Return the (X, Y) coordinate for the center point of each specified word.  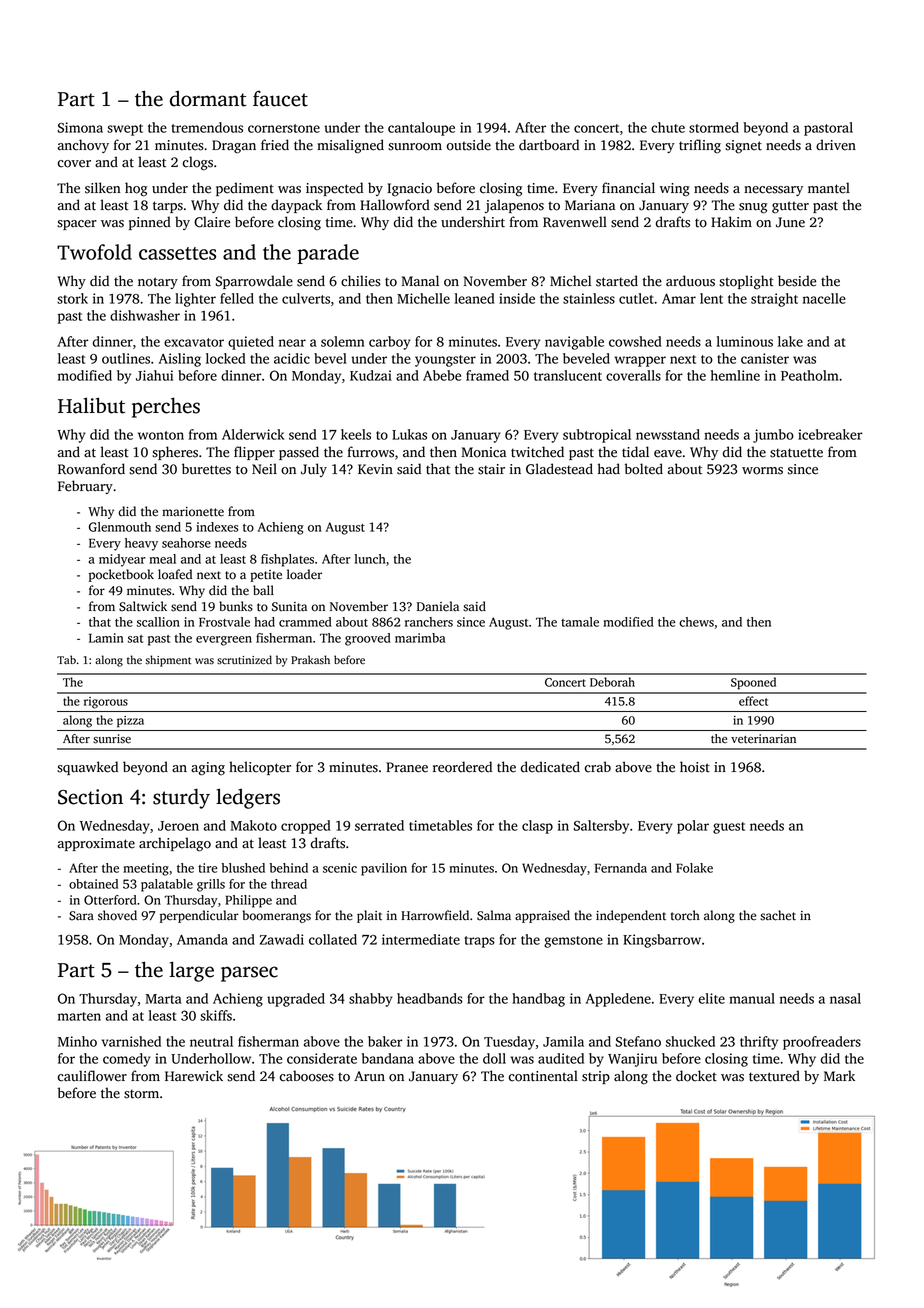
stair (491, 469)
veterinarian (763, 738)
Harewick (194, 1076)
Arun (369, 1076)
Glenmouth (120, 527)
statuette (796, 453)
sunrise (112, 739)
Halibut (91, 405)
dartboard (549, 145)
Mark (839, 1075)
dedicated (550, 767)
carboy (390, 343)
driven (836, 145)
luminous (745, 341)
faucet (280, 98)
